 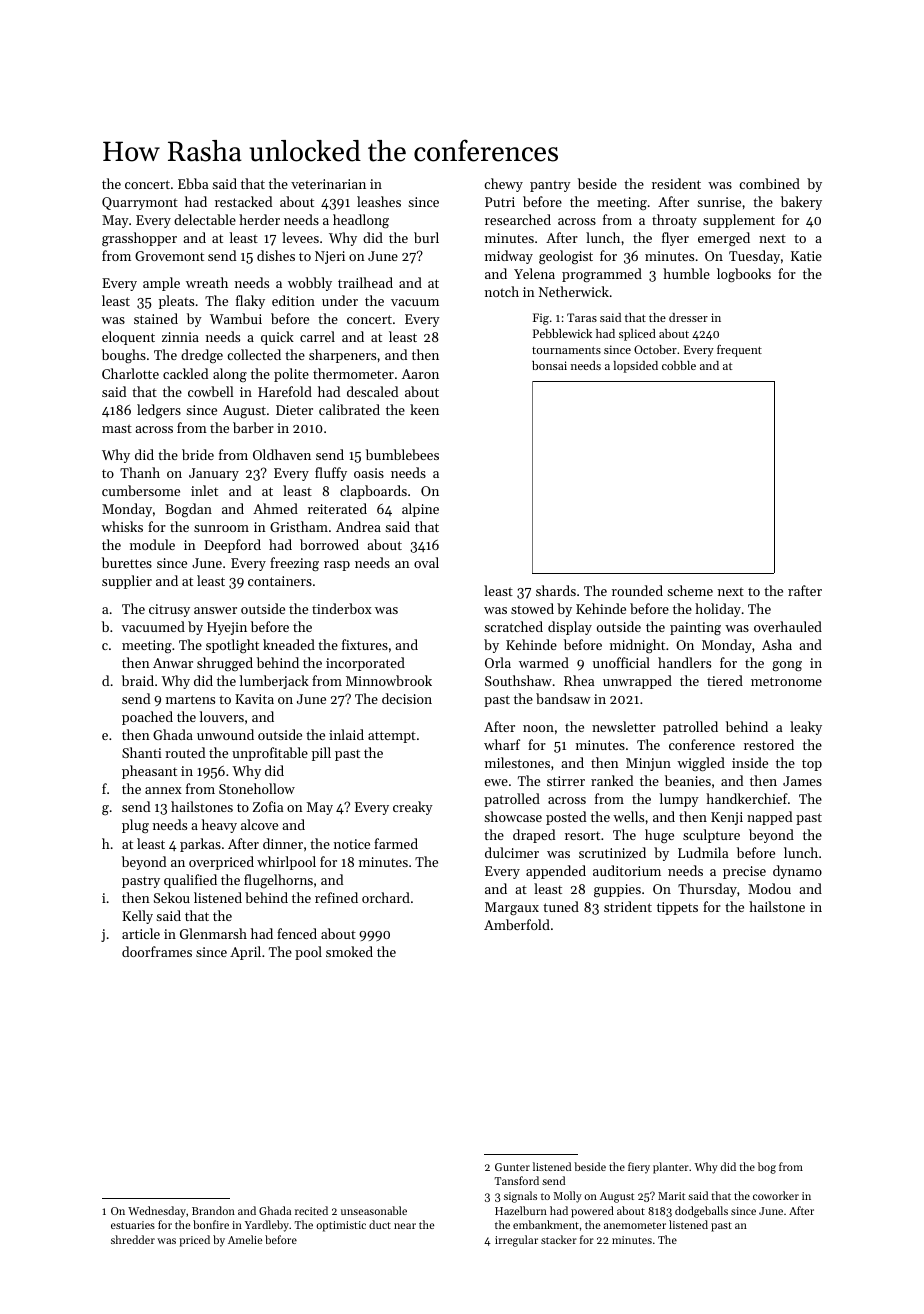 I want to click on Glenmarsh, so click(x=213, y=933).
